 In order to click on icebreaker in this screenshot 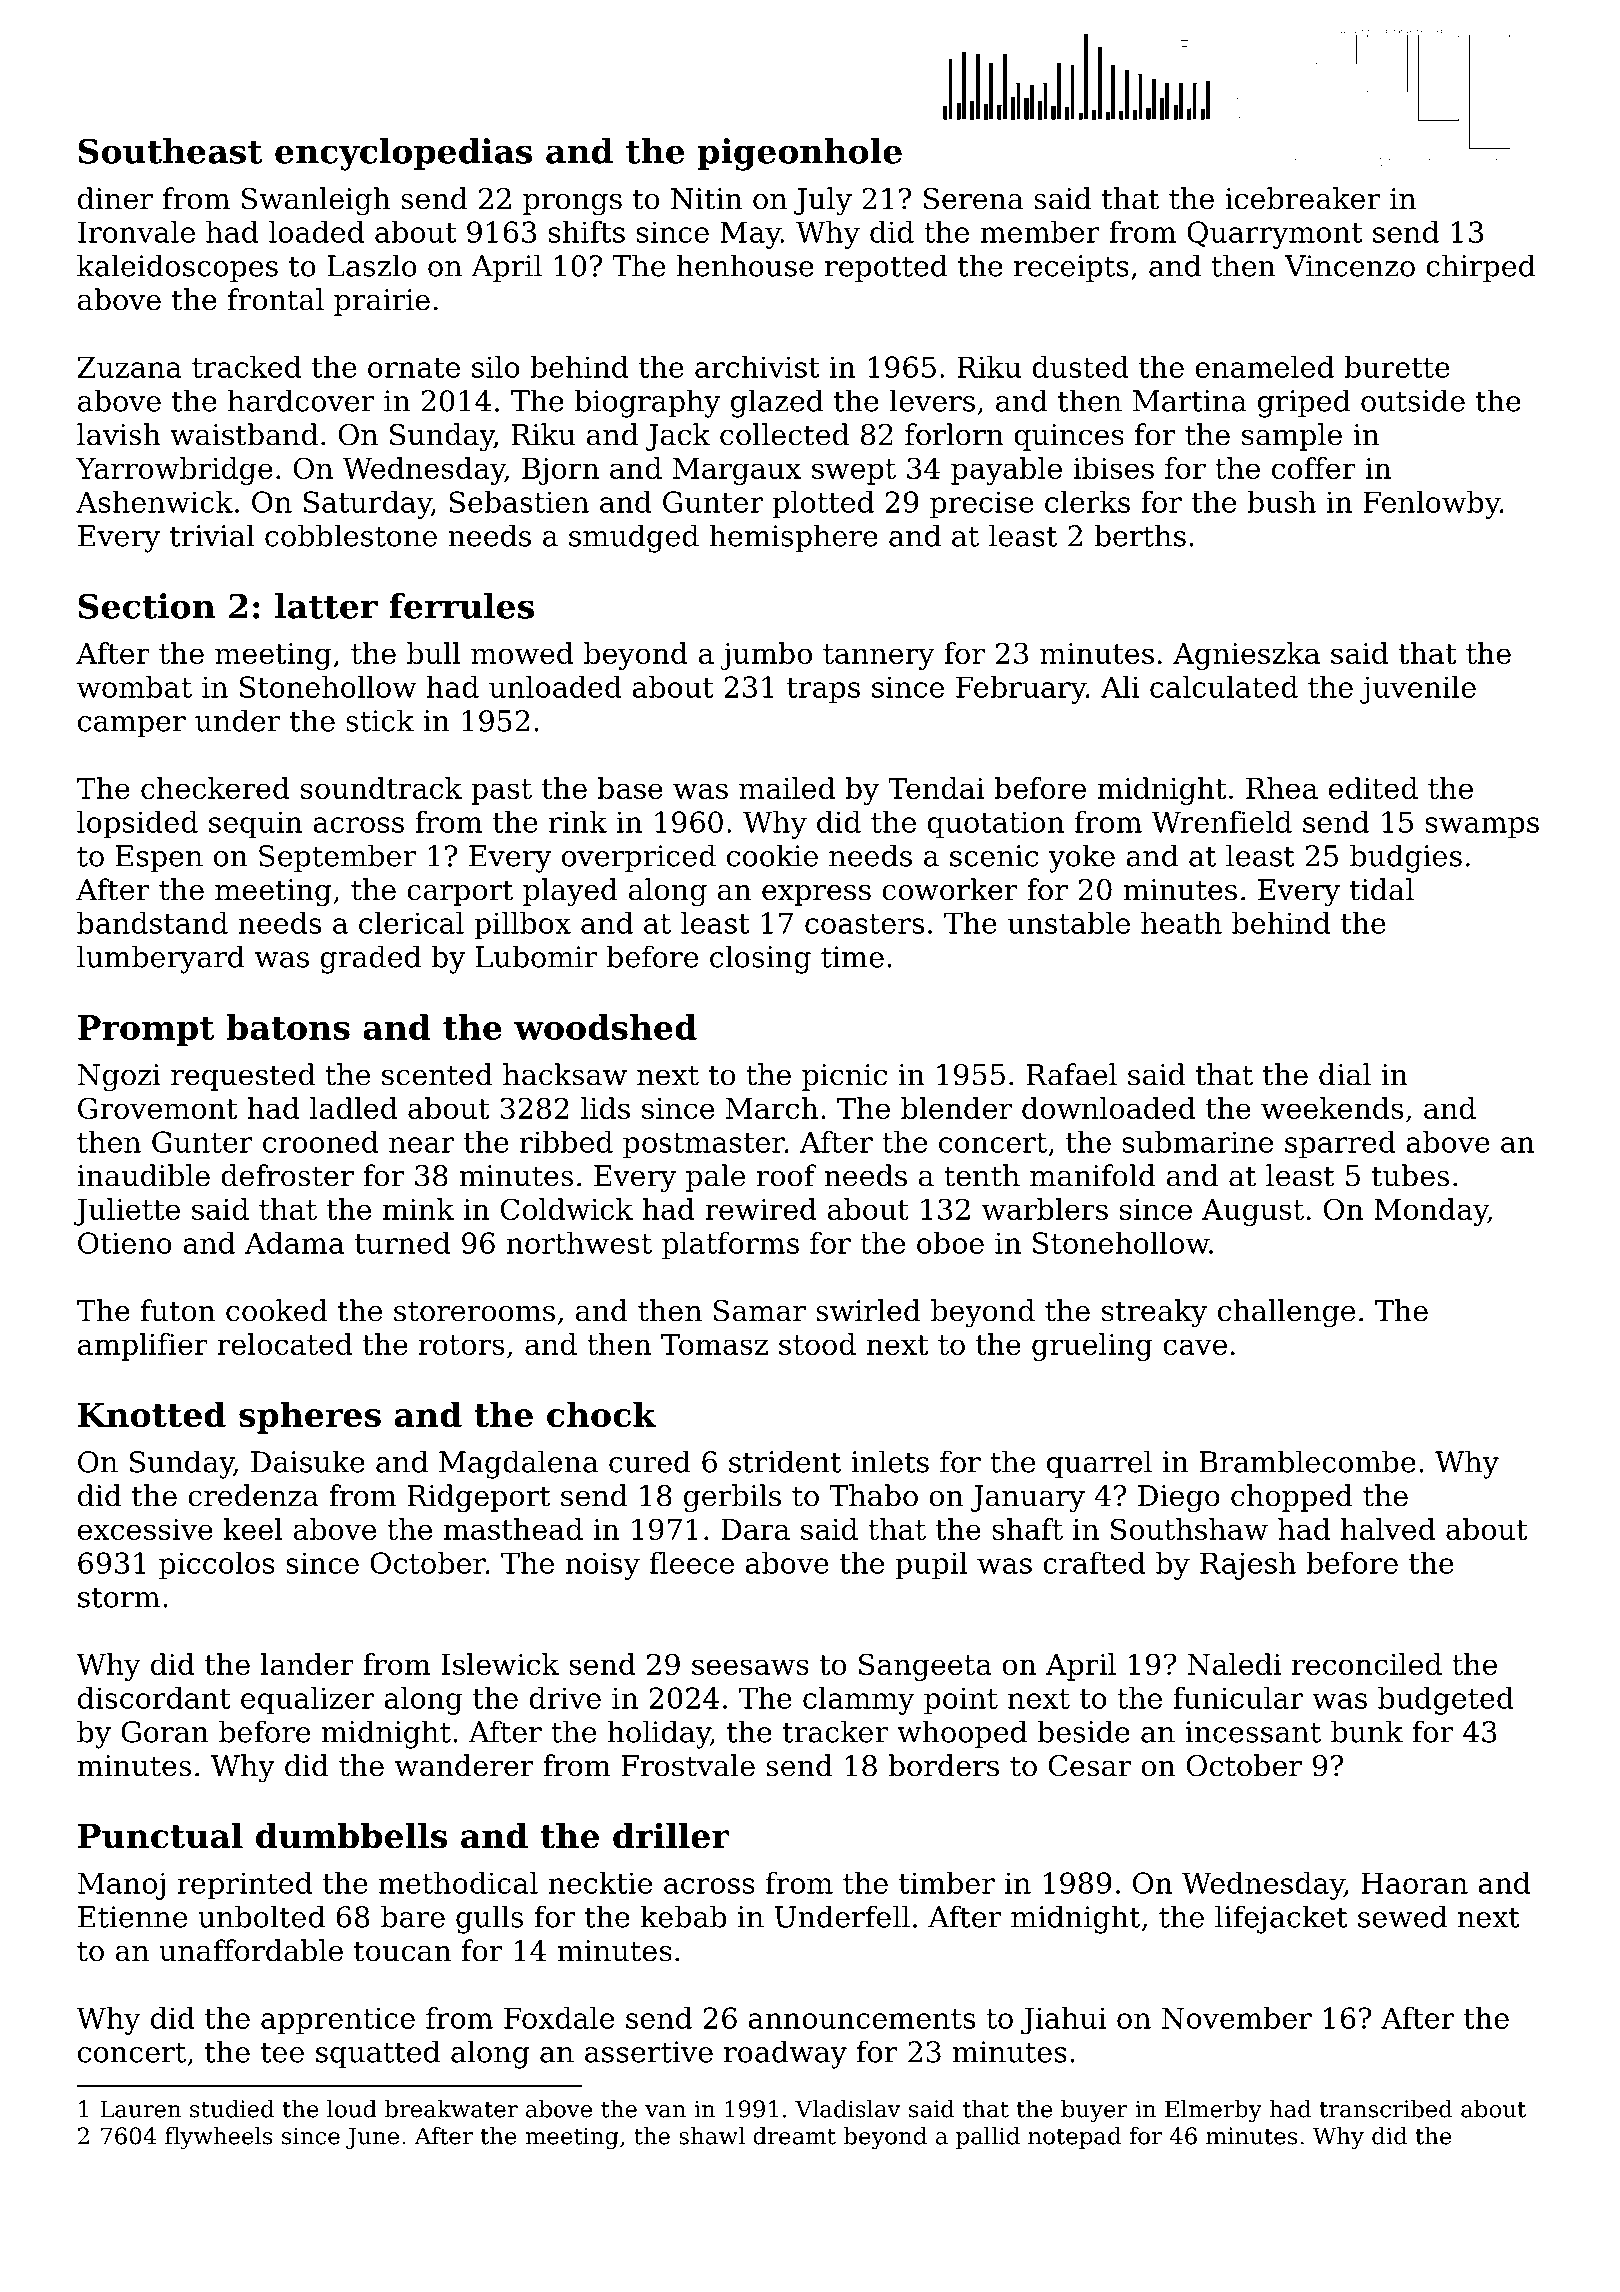, I will do `click(1302, 198)`.
